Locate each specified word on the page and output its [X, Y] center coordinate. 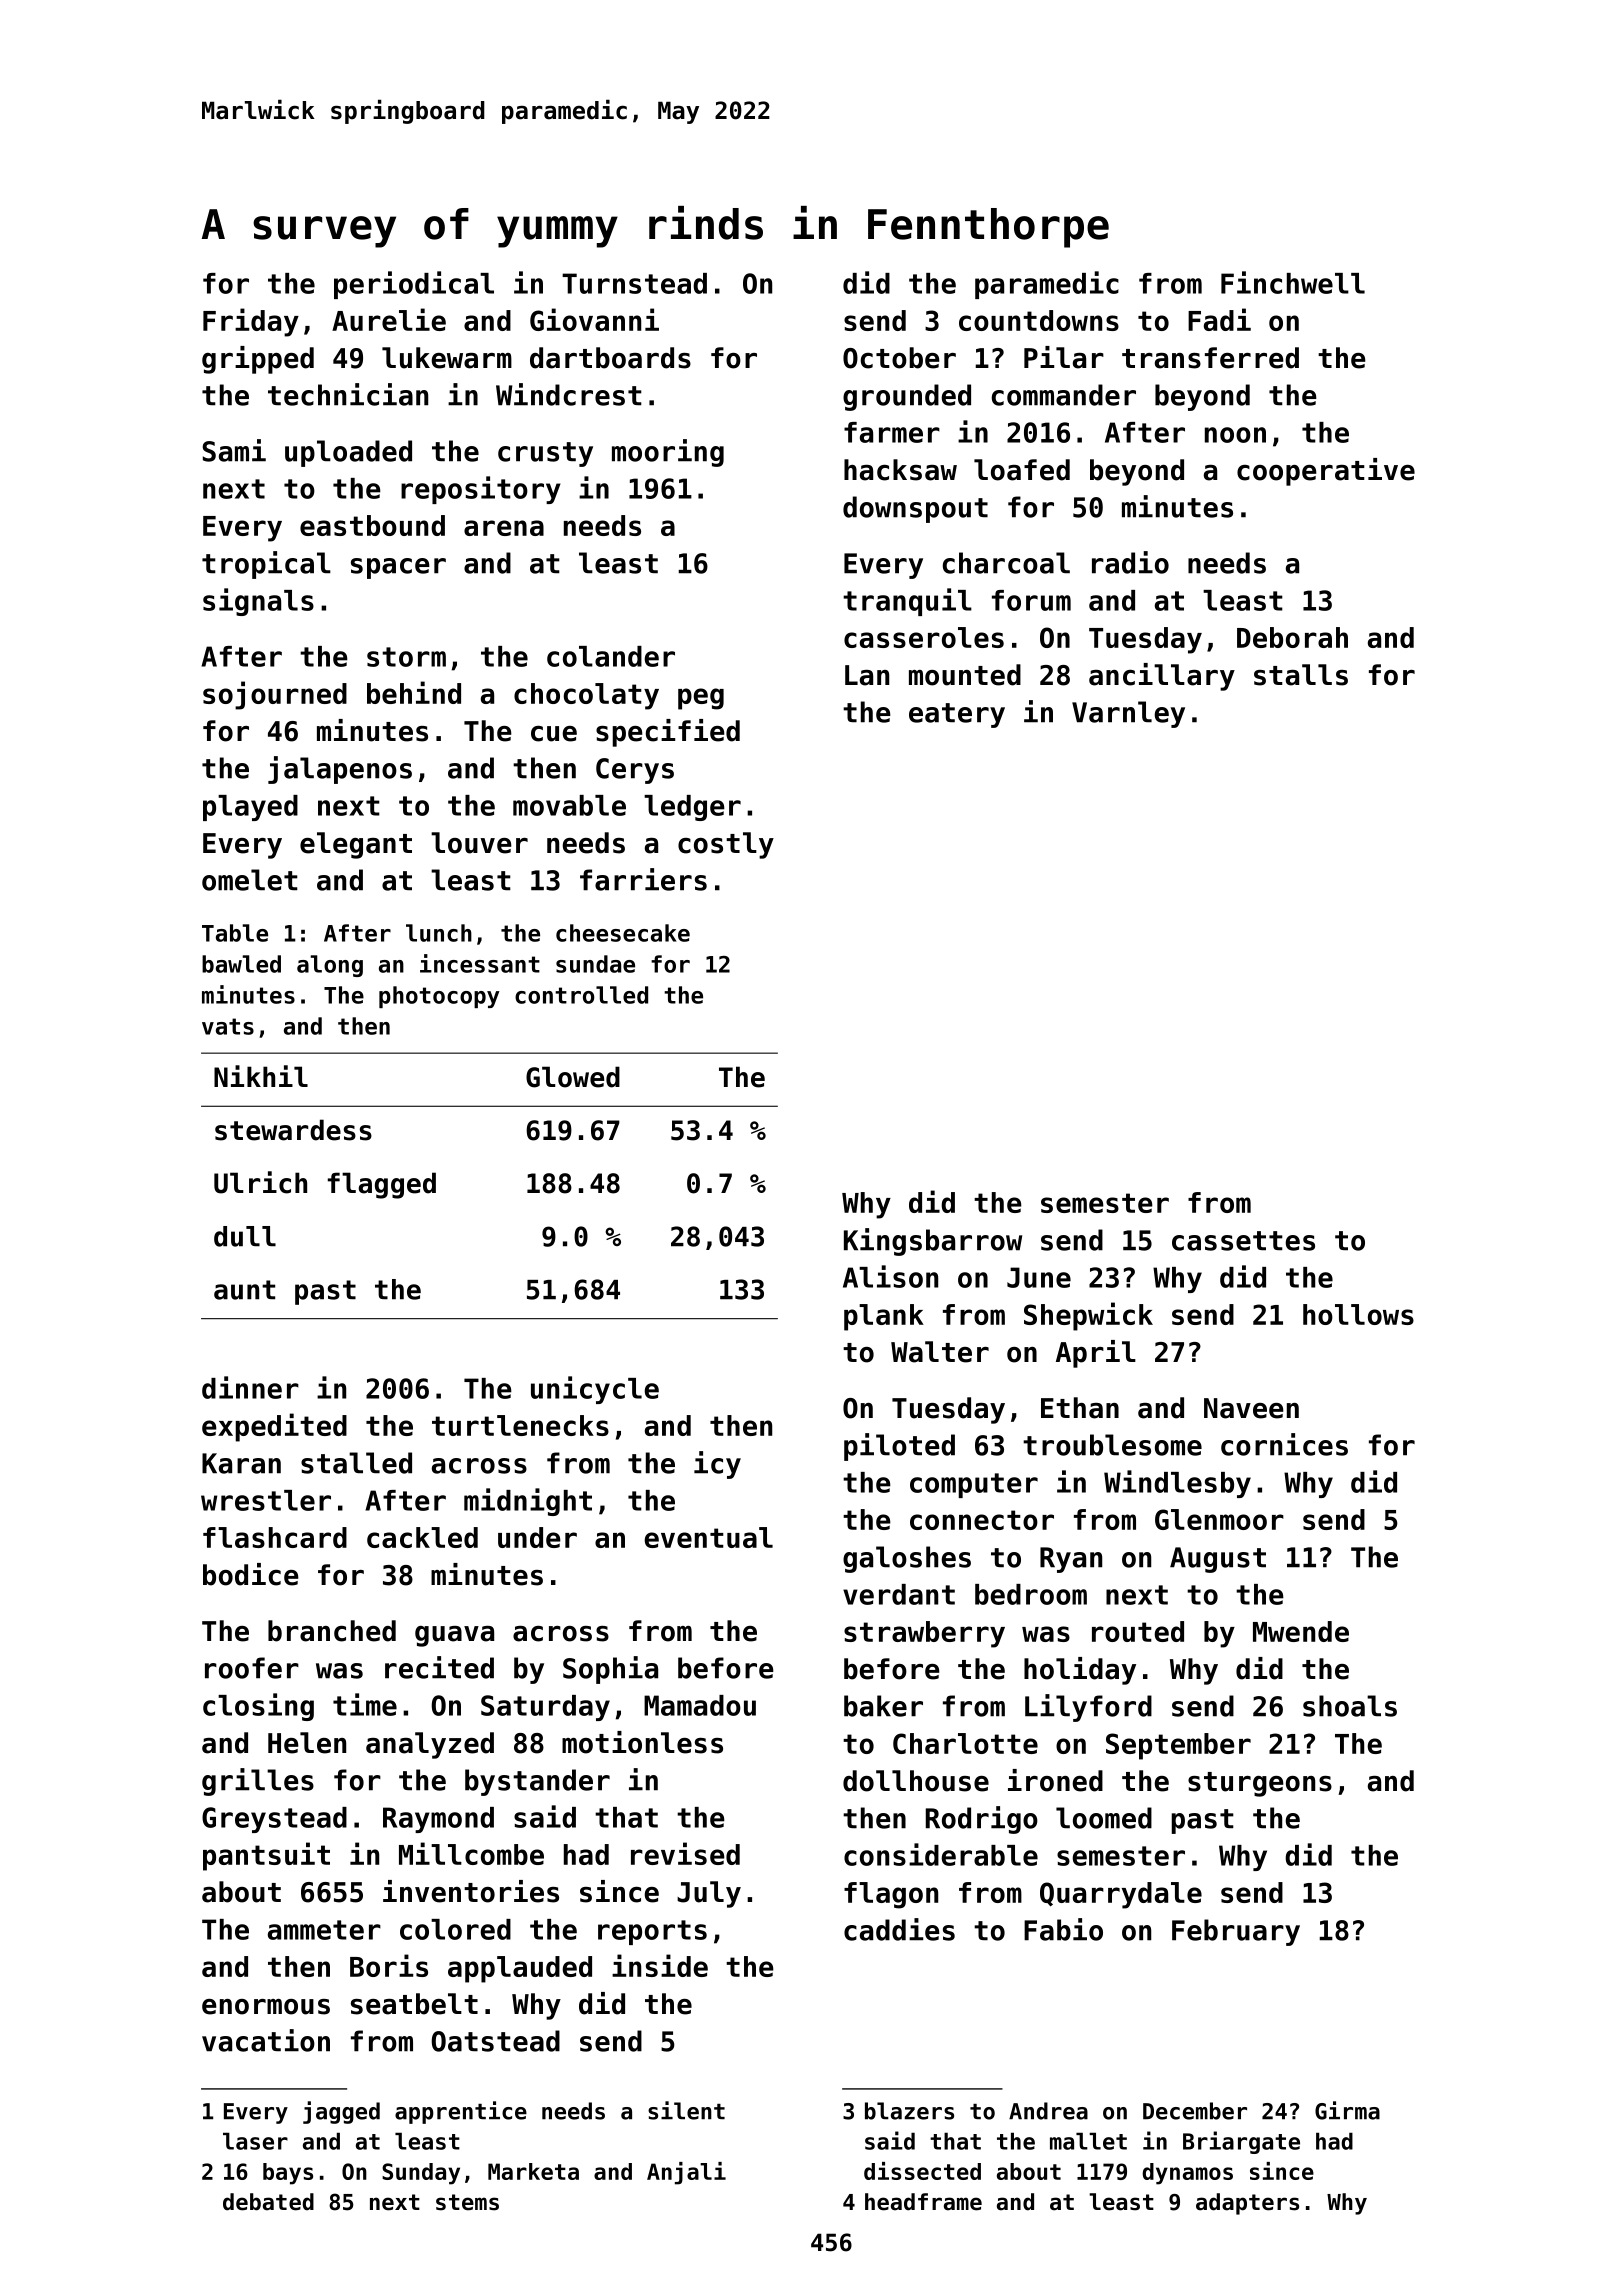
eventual [708, 1537]
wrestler [266, 1500]
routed [1138, 1631]
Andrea [1048, 2111]
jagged [341, 2112]
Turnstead [634, 283]
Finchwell [1293, 282]
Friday [251, 322]
